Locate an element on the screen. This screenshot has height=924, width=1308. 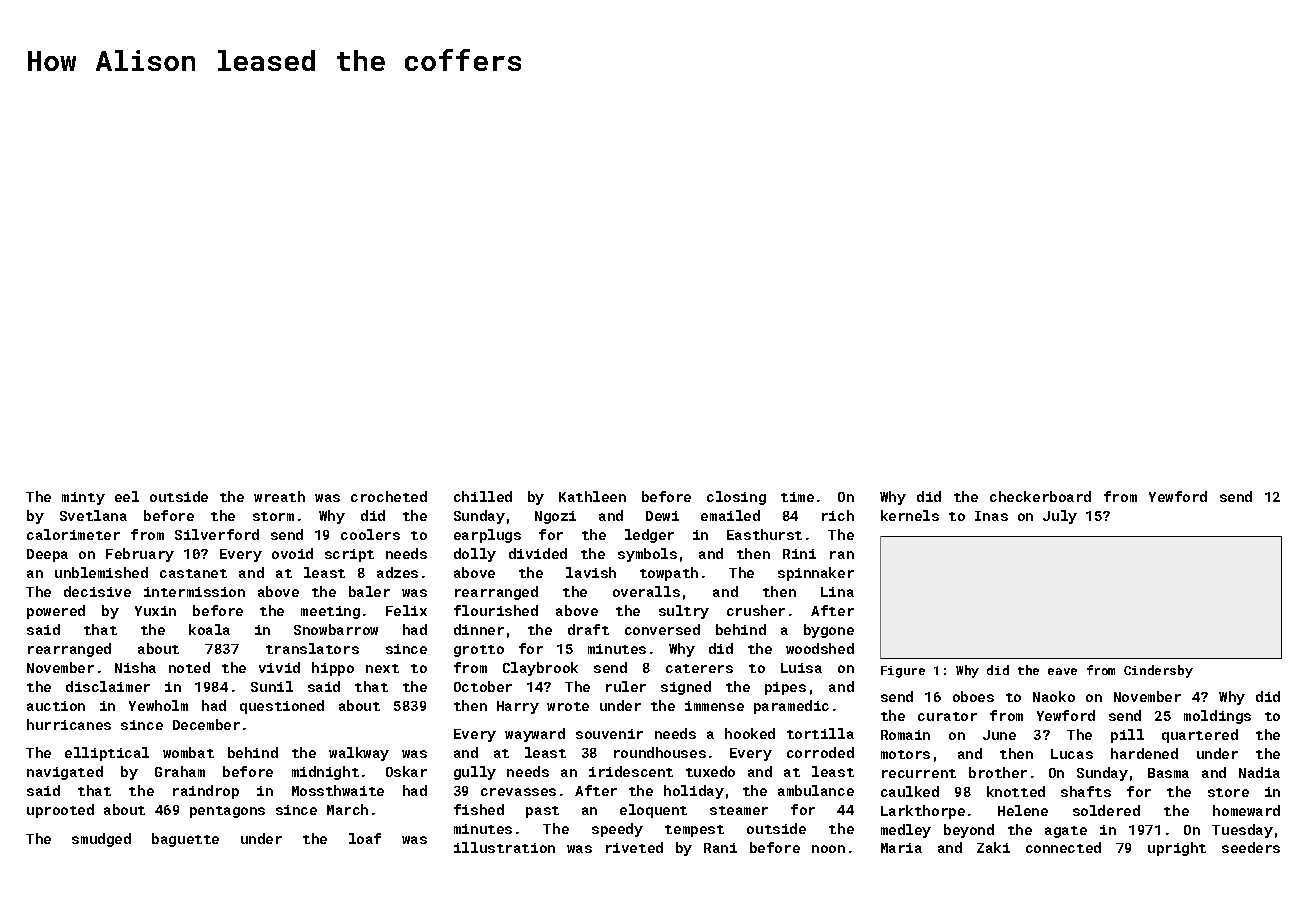
agate is located at coordinates (1066, 832).
